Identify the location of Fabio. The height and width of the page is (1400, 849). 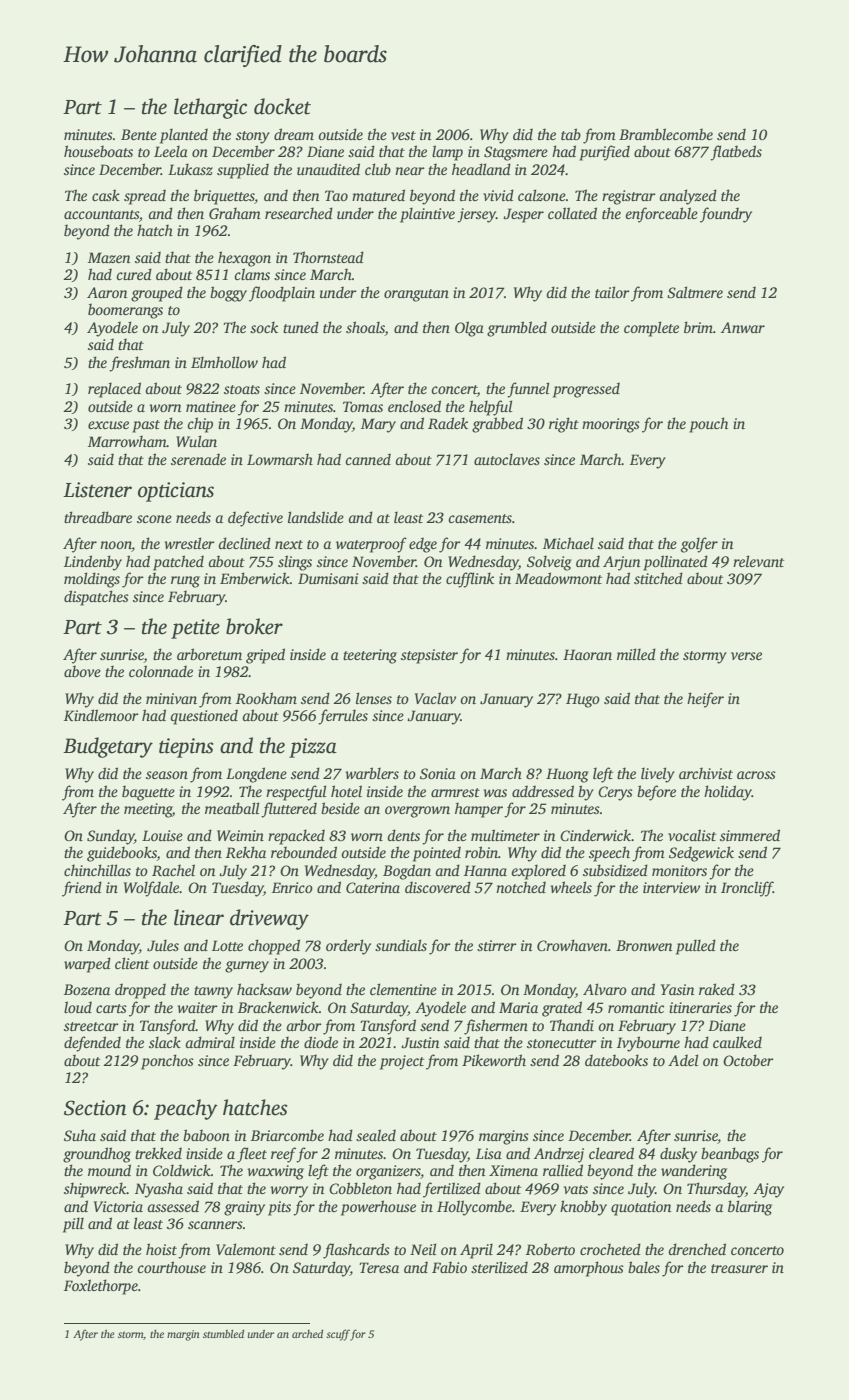
(449, 1267).
